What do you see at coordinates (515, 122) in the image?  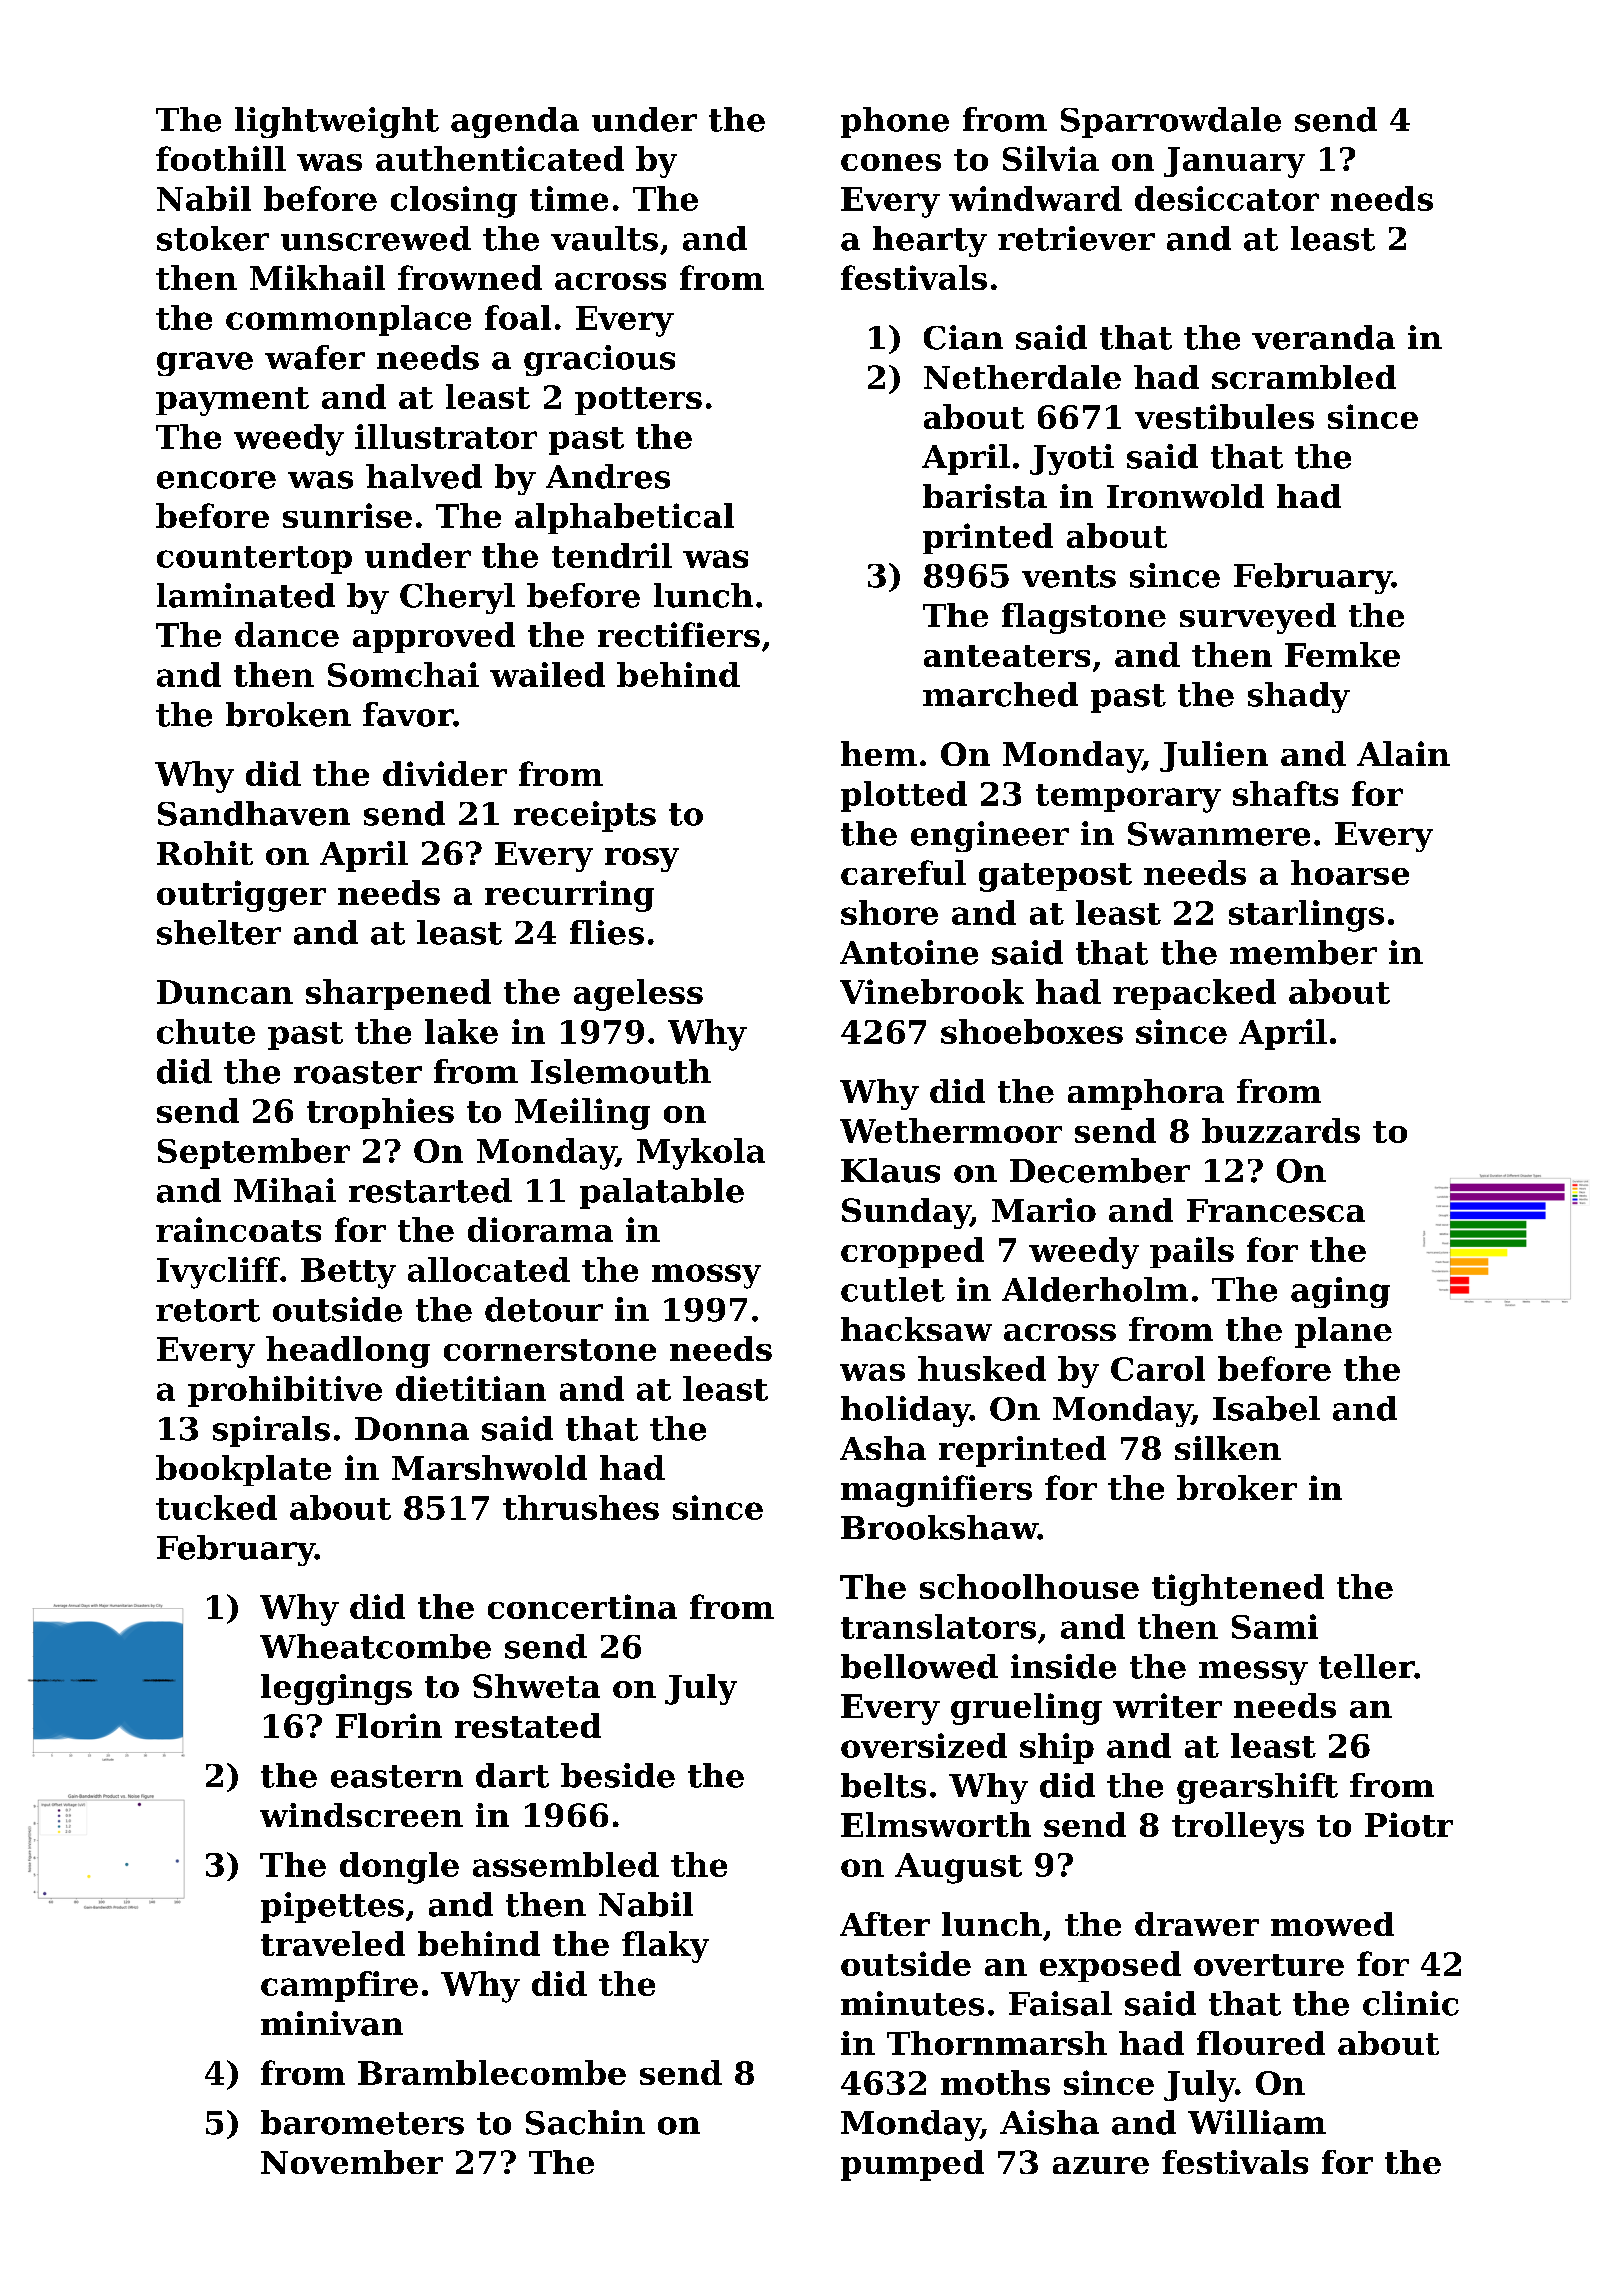 I see `agenda` at bounding box center [515, 122].
